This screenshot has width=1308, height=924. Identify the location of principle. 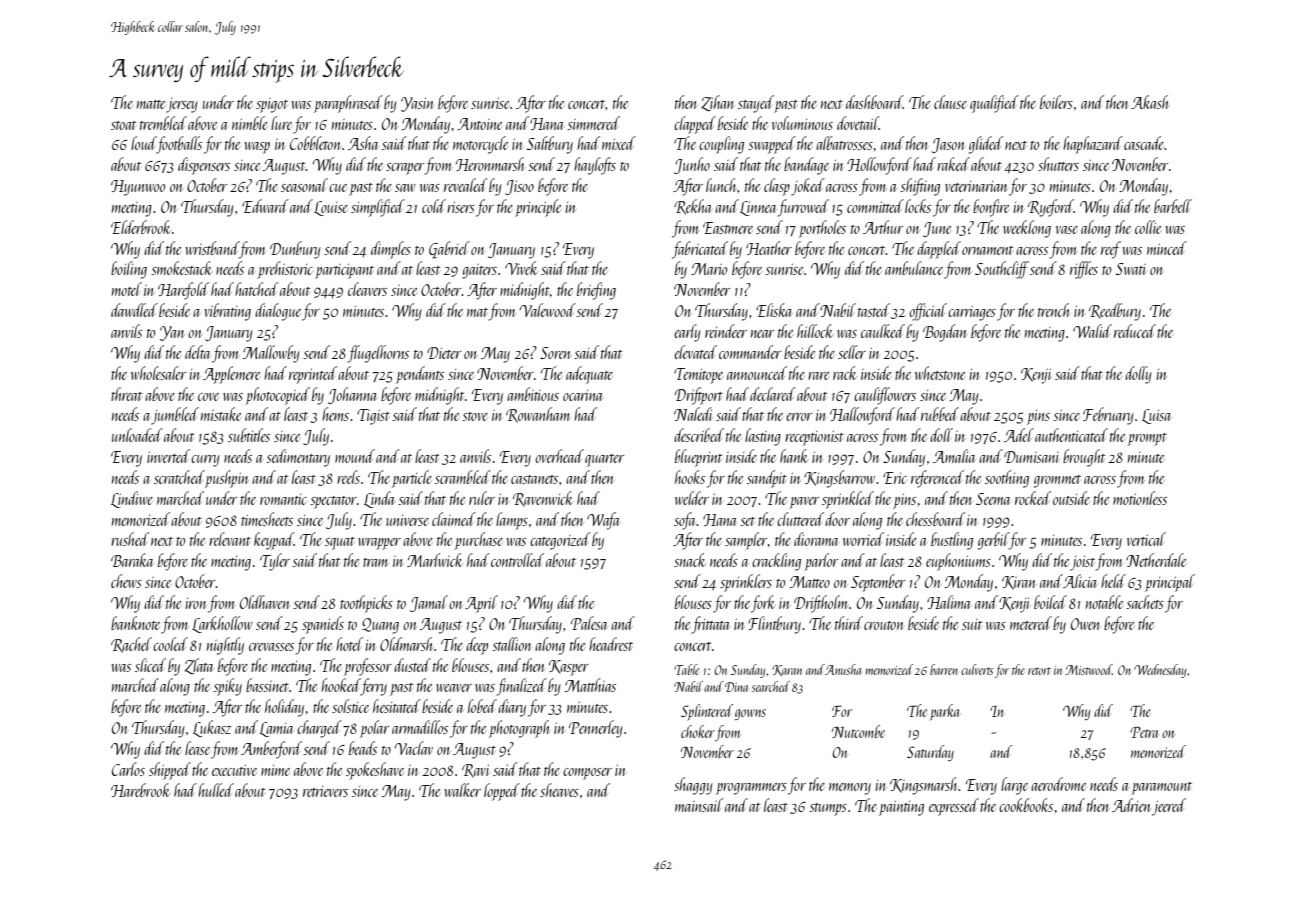
(538, 208).
